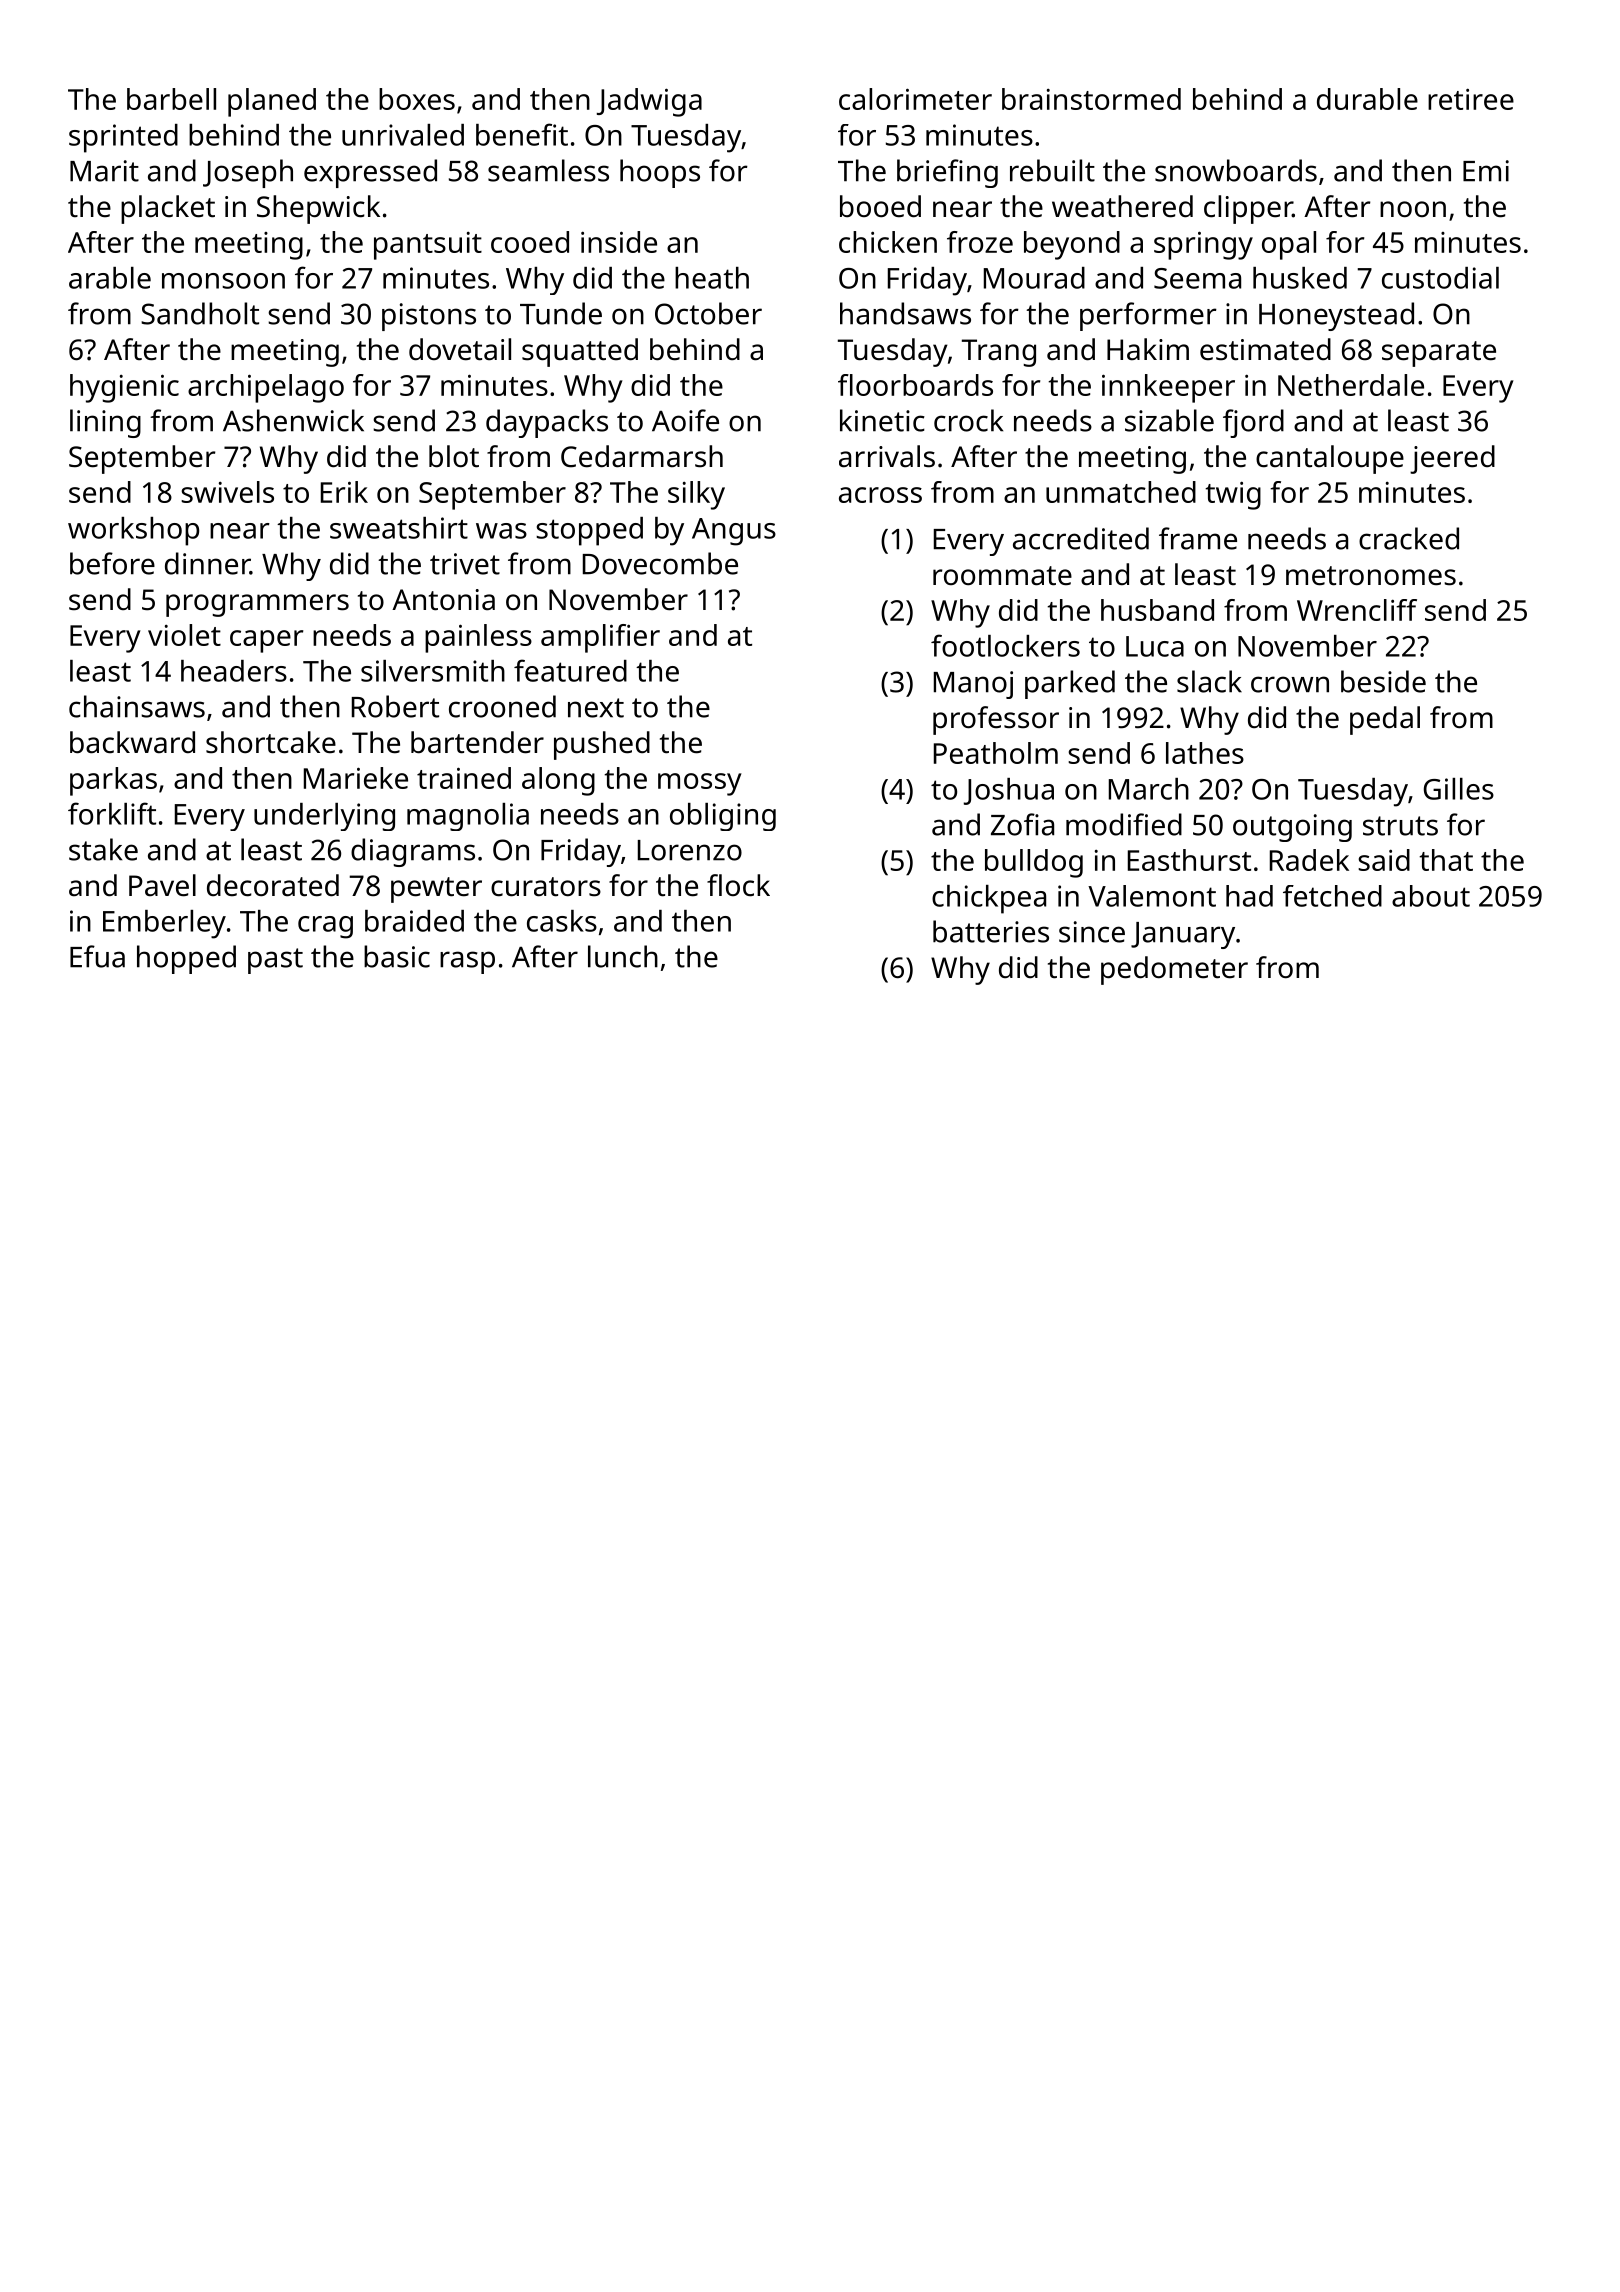 The height and width of the image is (2292, 1620). Describe the element at coordinates (685, 420) in the image. I see `Aoife` at that location.
